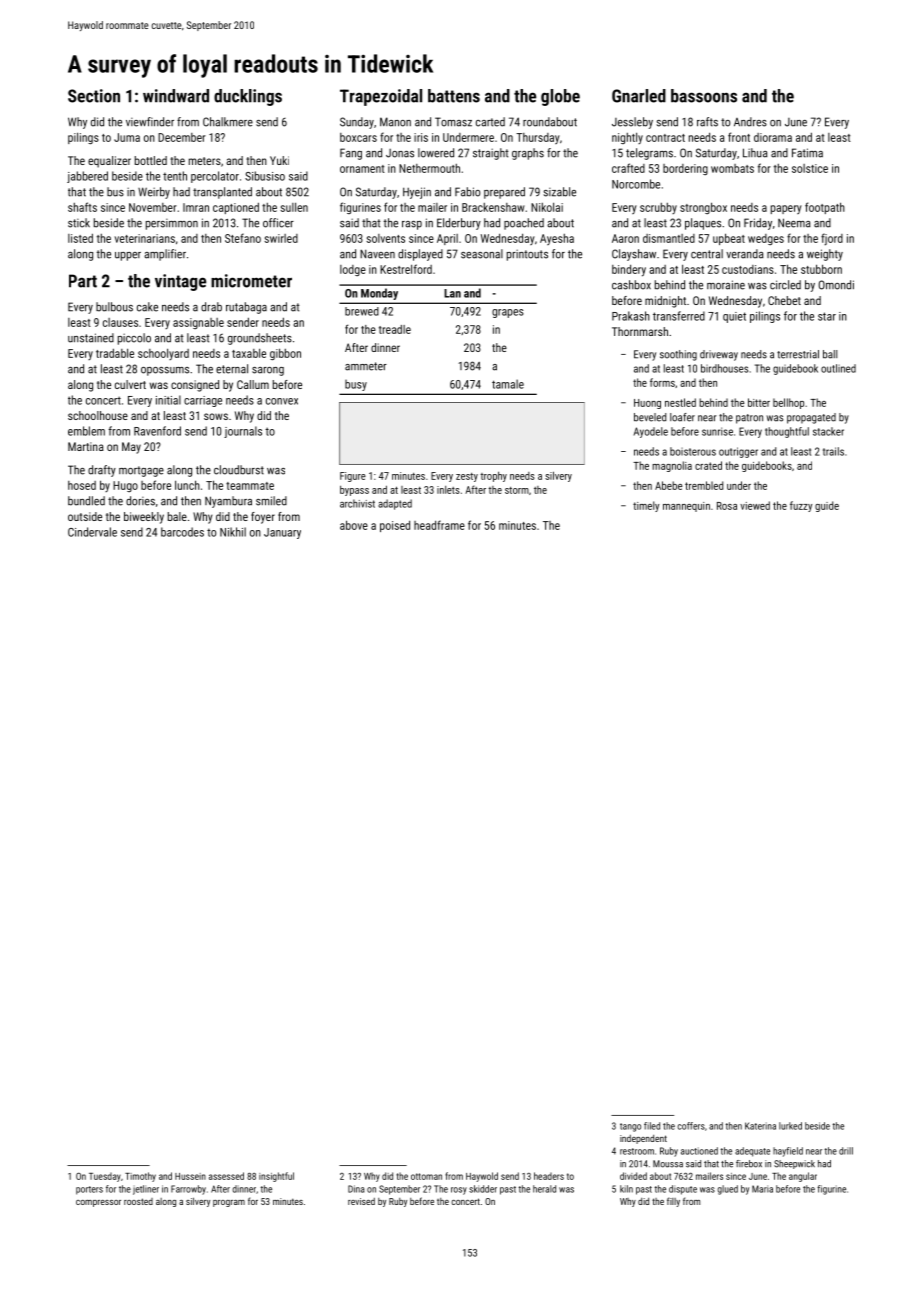 This screenshot has height=1308, width=924. I want to click on front, so click(739, 137).
